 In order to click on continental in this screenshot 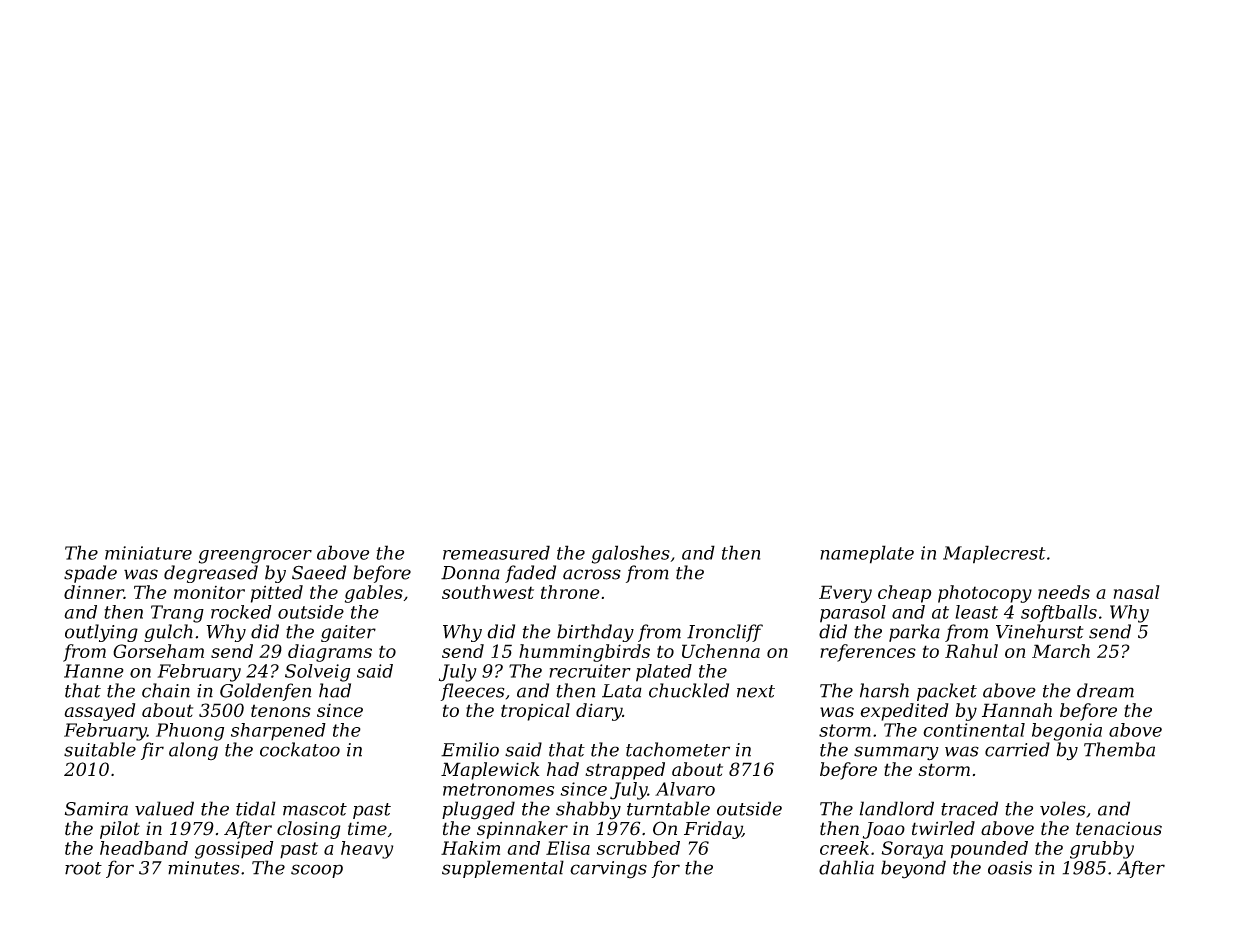, I will do `click(974, 730)`.
